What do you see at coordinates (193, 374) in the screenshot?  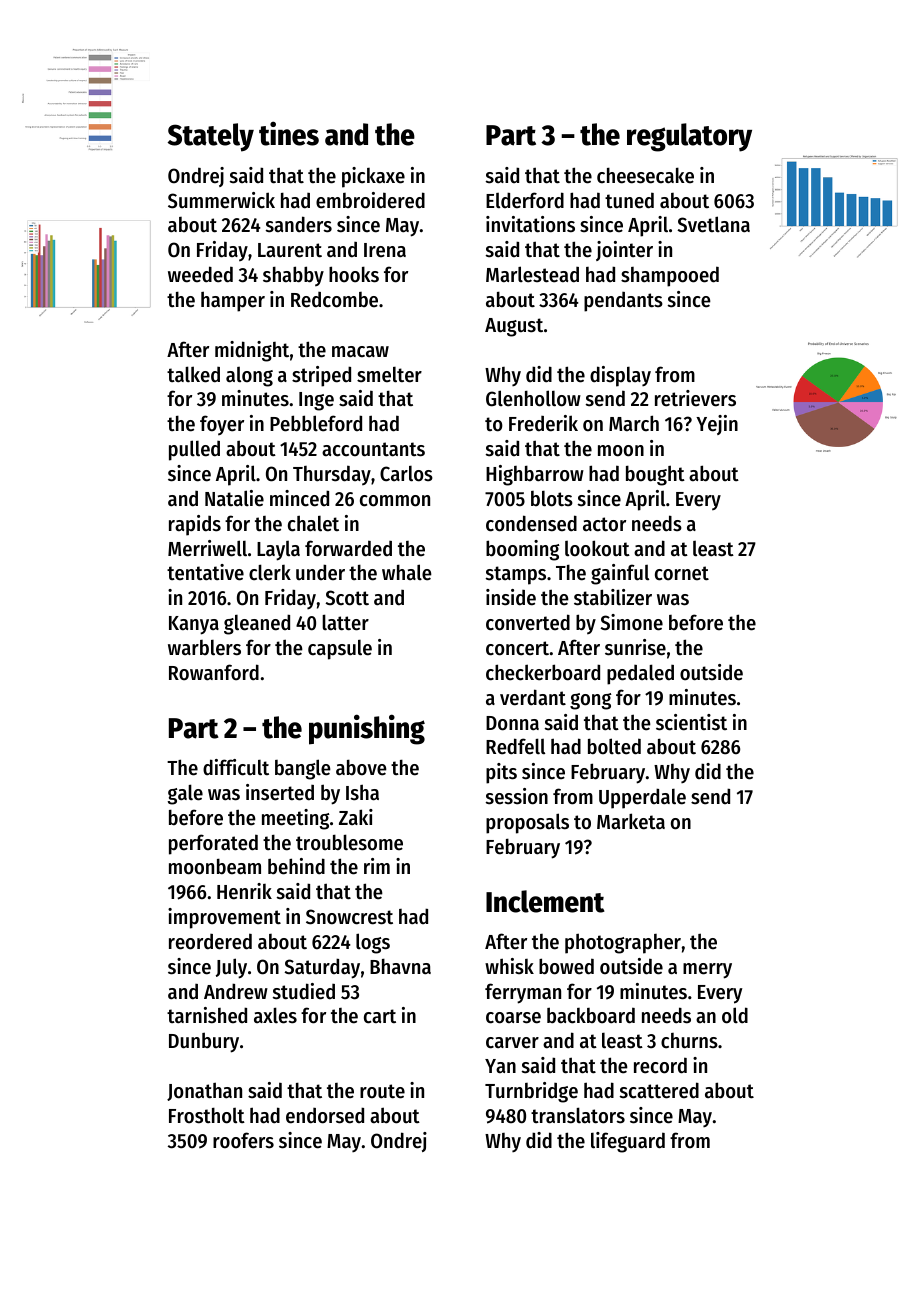 I see `talked` at bounding box center [193, 374].
